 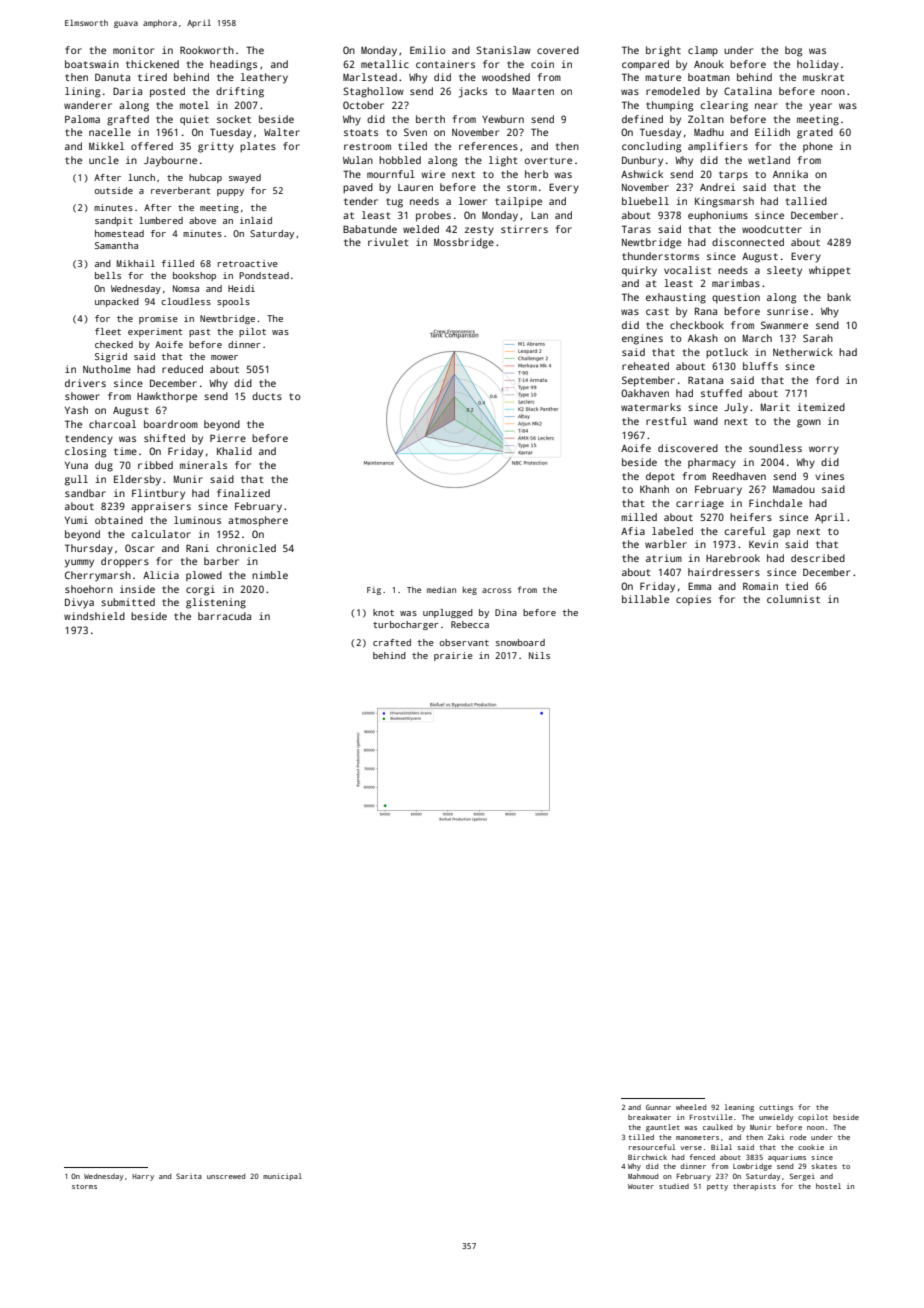 I want to click on herb, so click(x=536, y=174).
